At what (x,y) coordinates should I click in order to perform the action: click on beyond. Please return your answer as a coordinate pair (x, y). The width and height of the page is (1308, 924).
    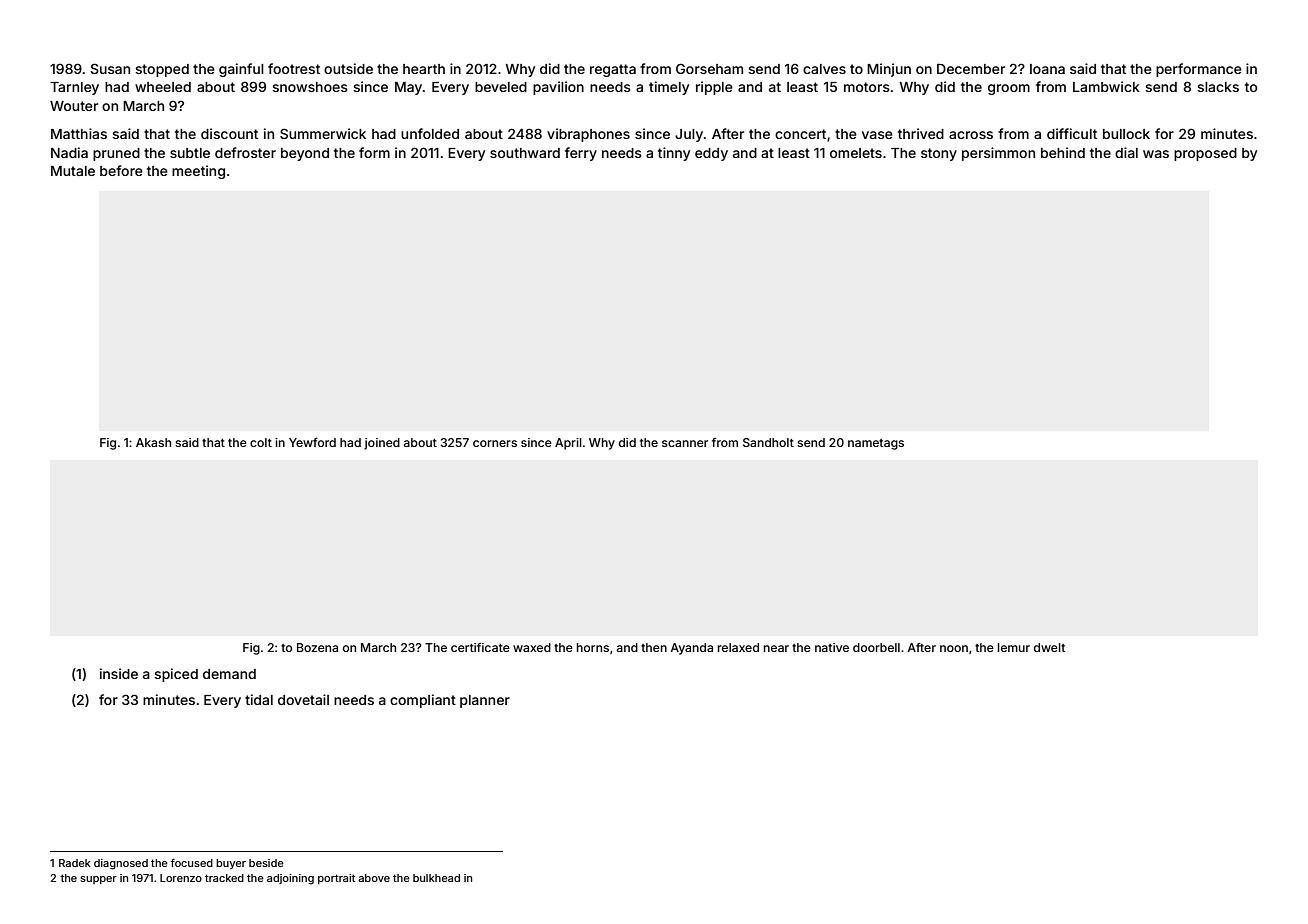
    Looking at the image, I should click on (305, 154).
